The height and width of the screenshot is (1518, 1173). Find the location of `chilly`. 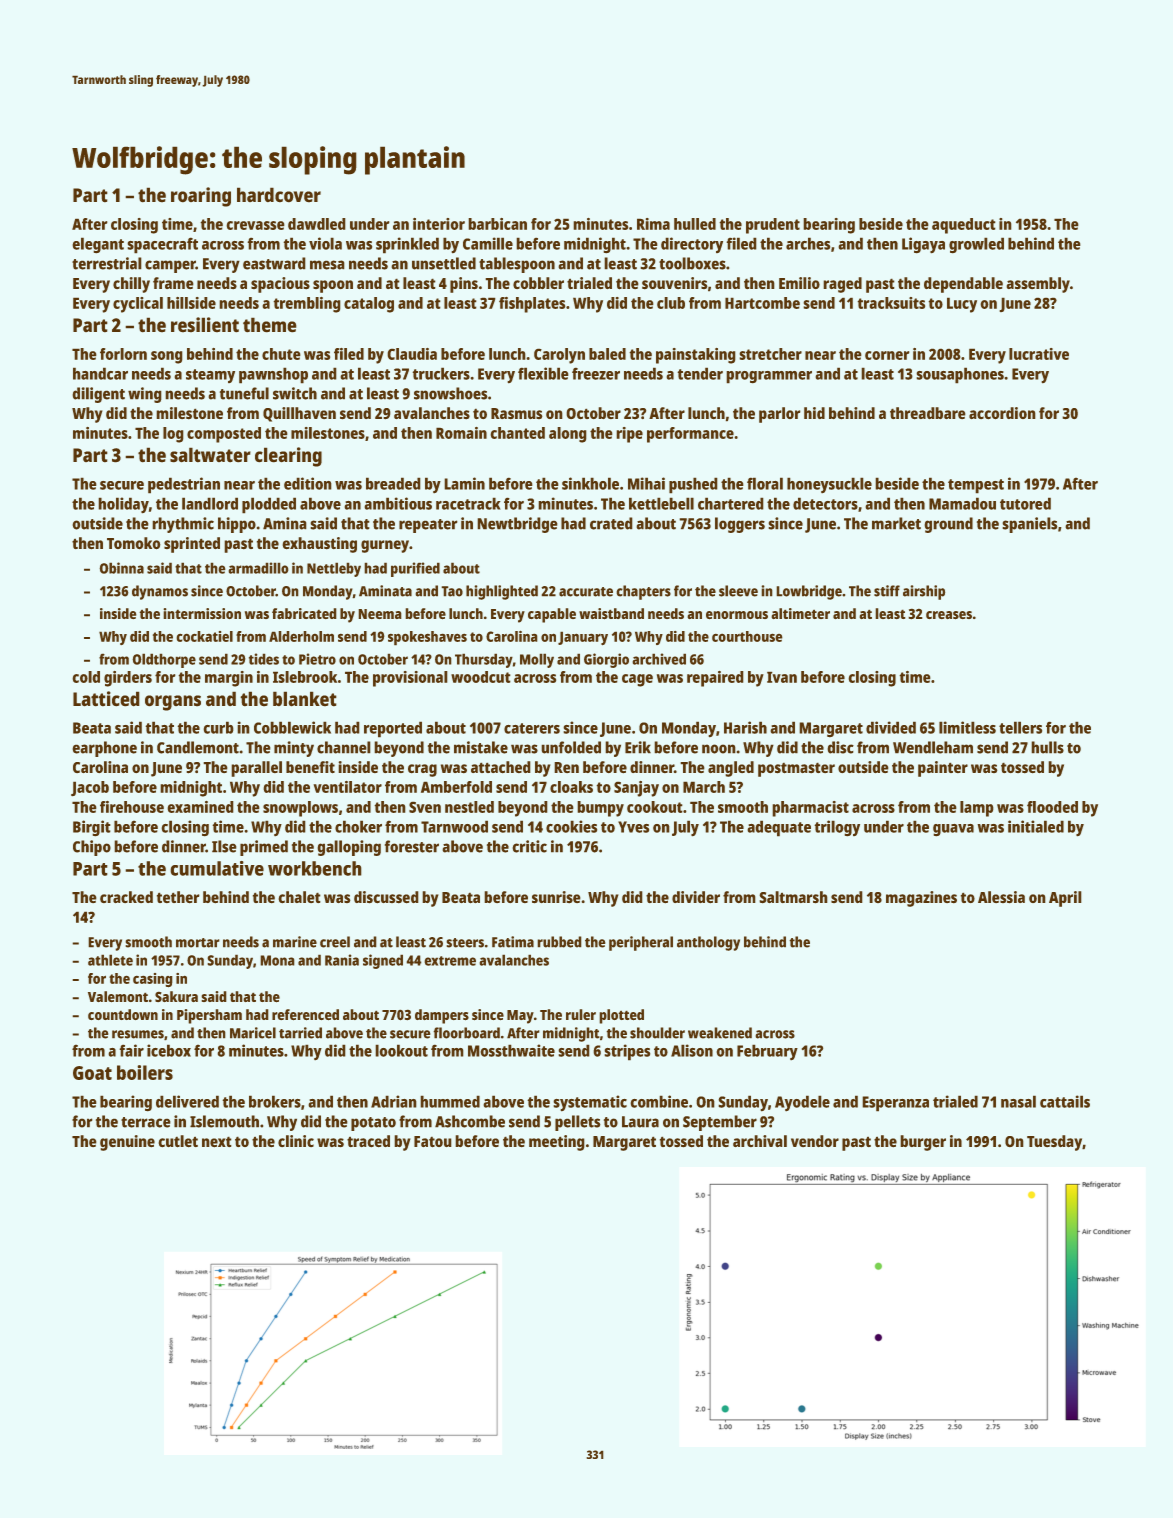

chilly is located at coordinates (131, 285).
